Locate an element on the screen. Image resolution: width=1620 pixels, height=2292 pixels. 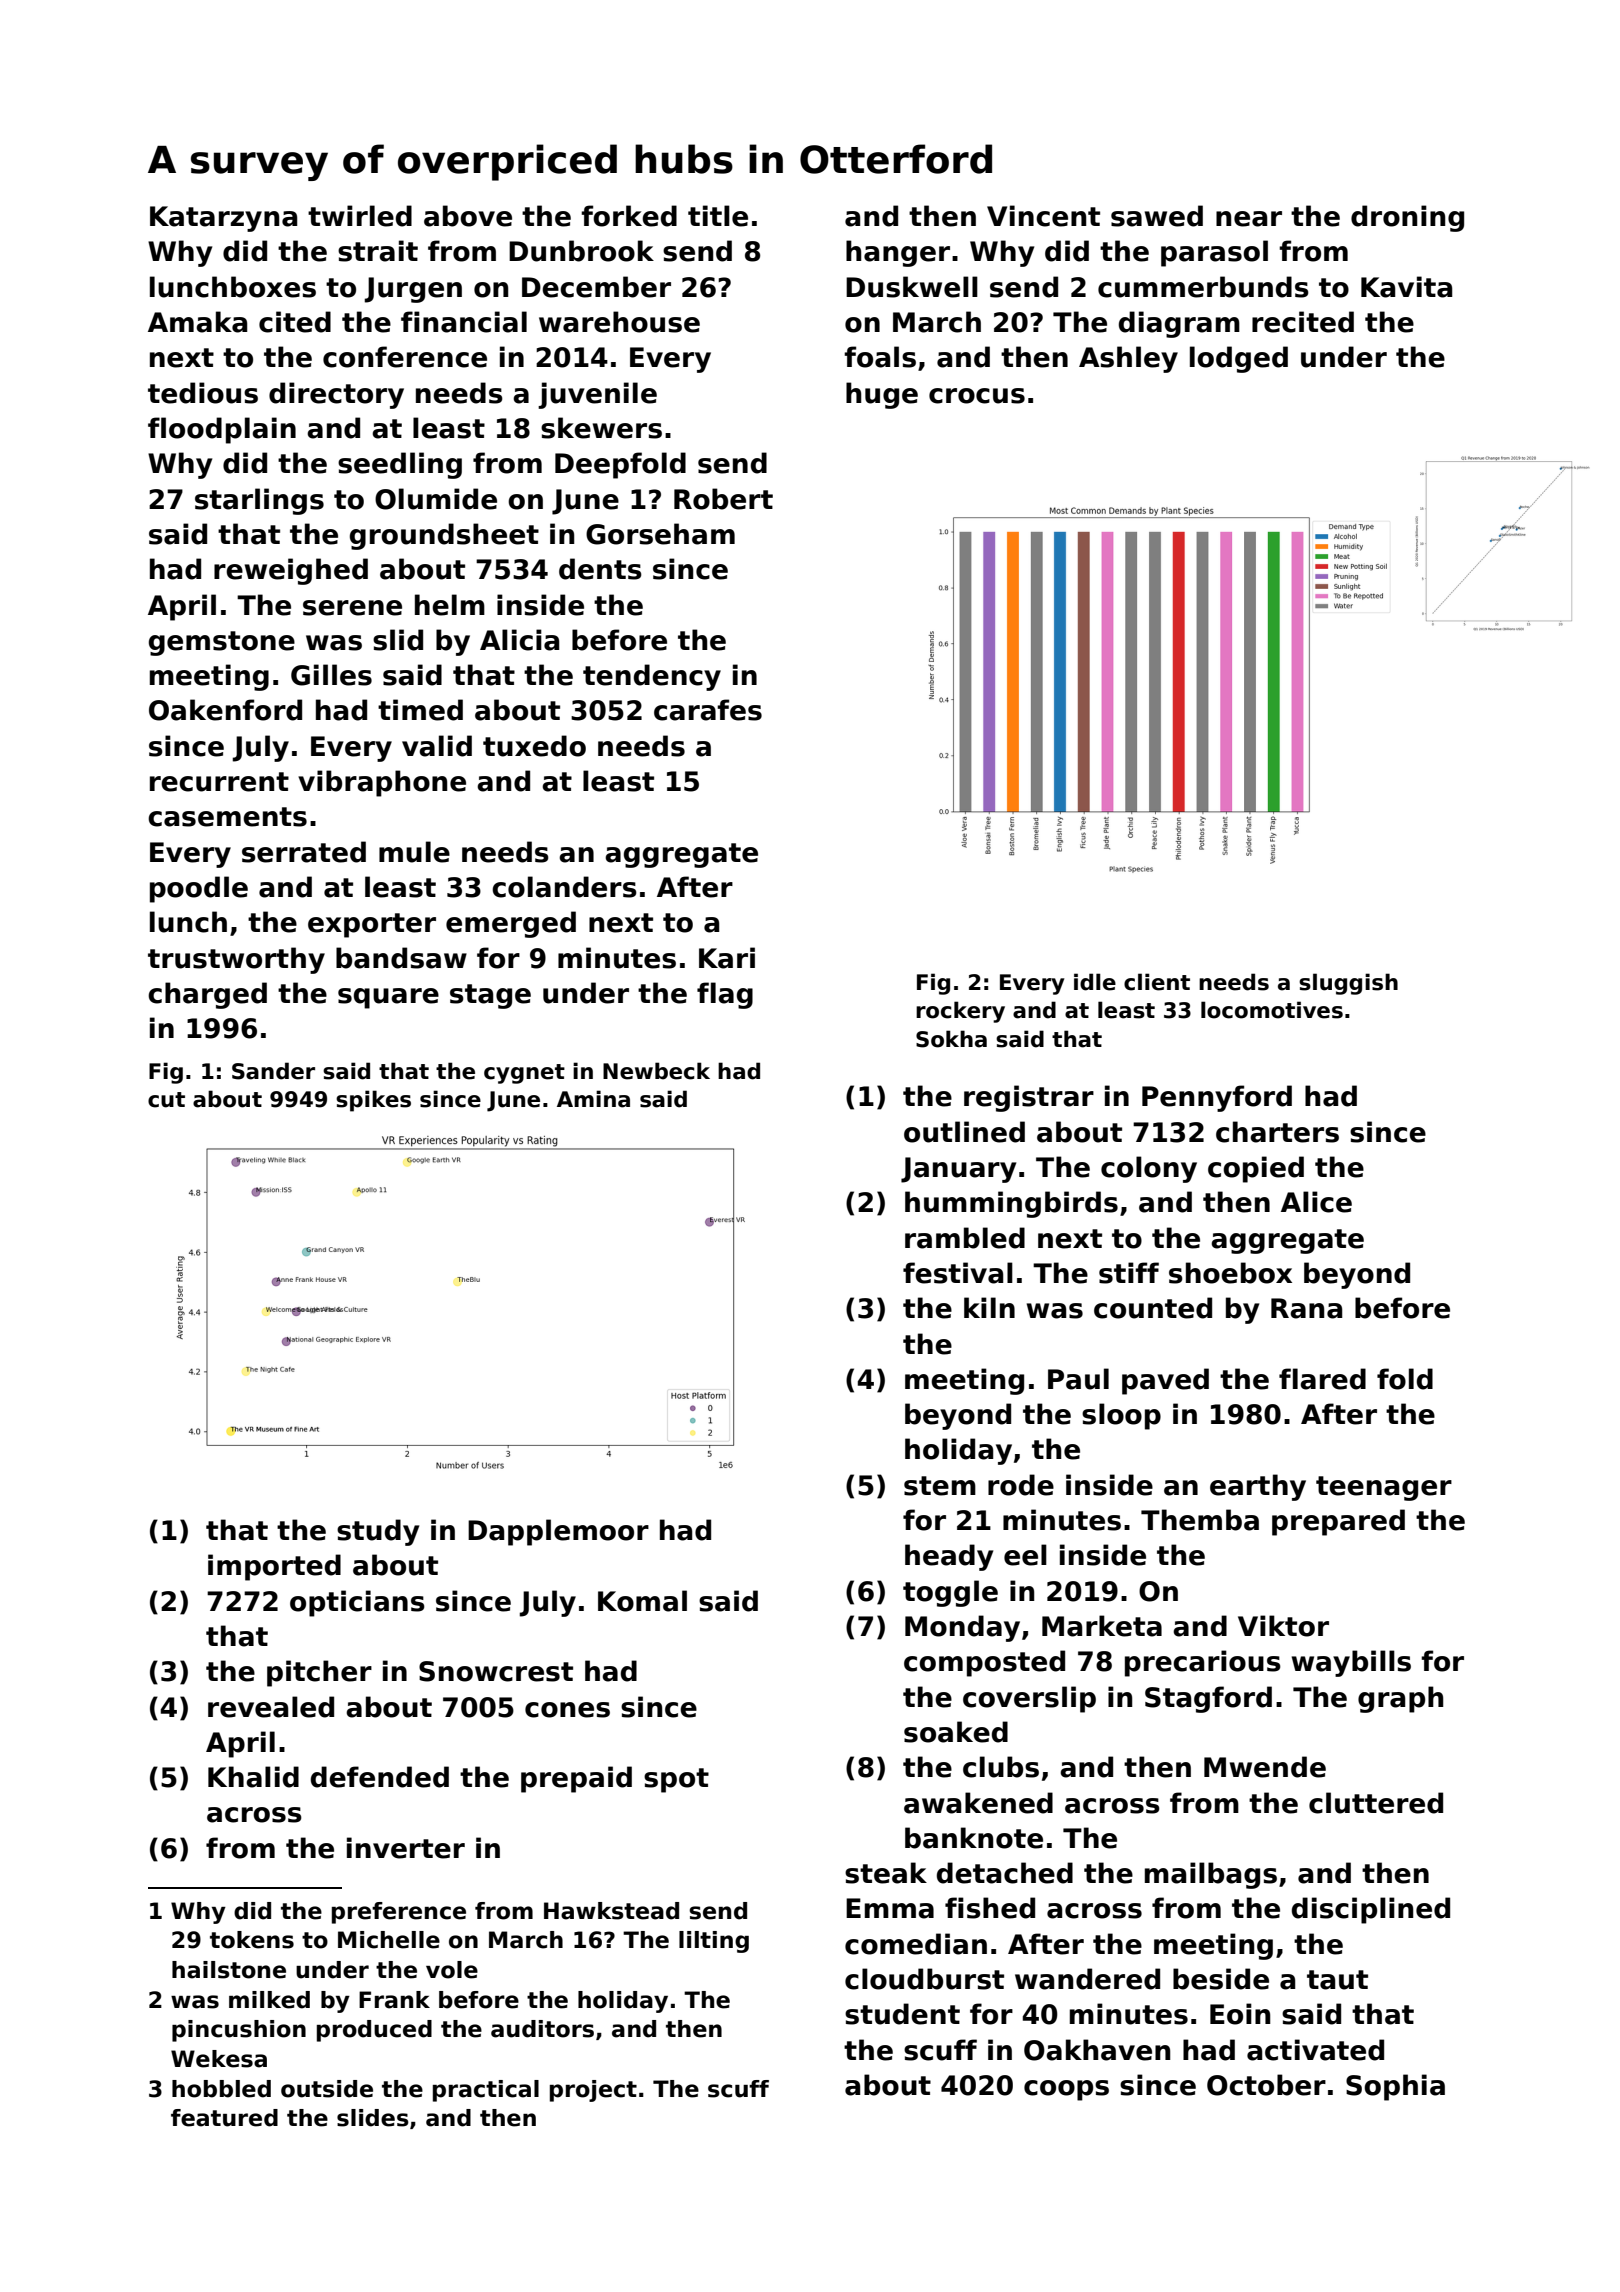
lodged is located at coordinates (1239, 359).
